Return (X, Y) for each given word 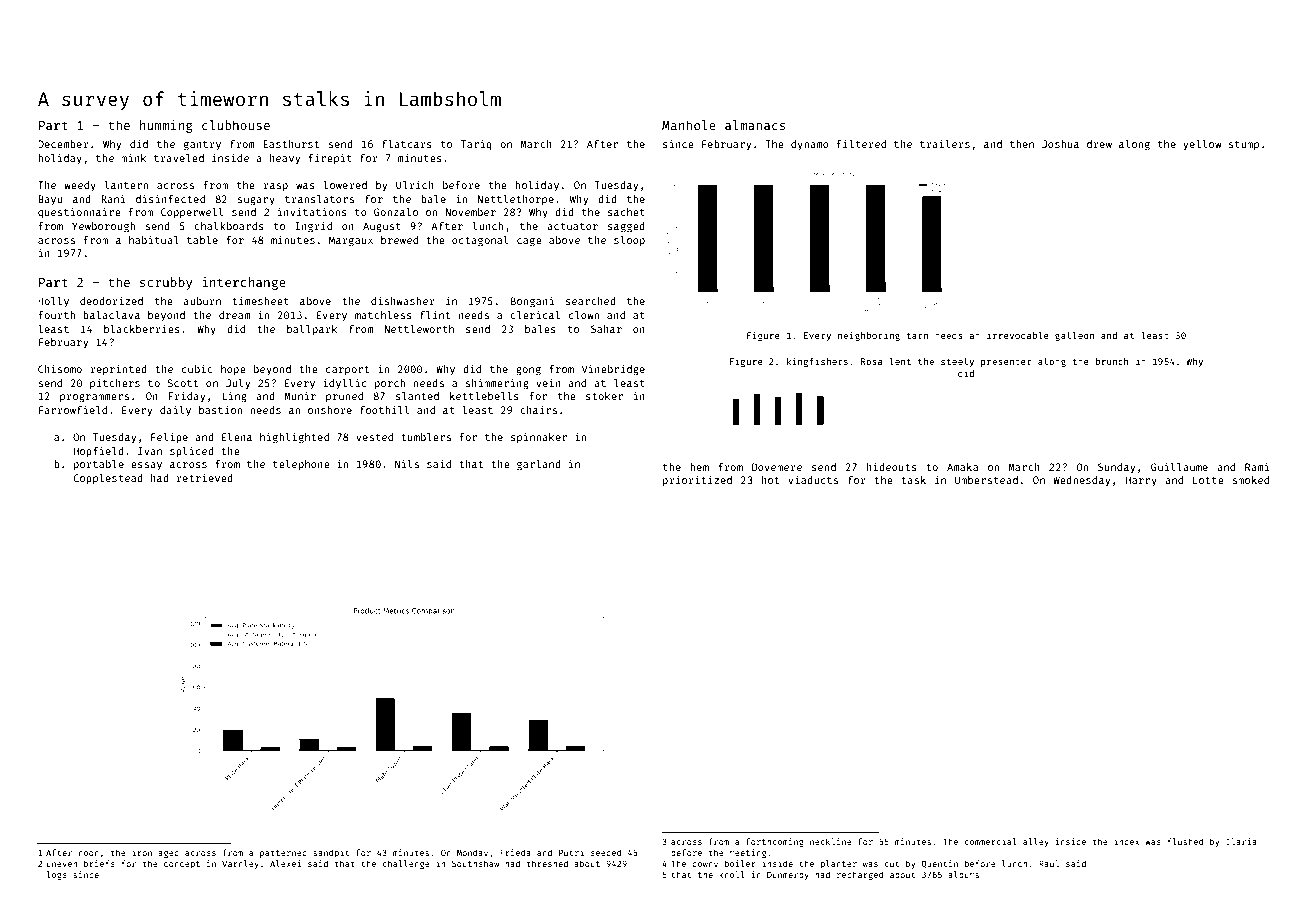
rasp (276, 187)
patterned (283, 853)
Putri (571, 852)
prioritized (697, 480)
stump (1243, 145)
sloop (629, 241)
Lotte (1208, 480)
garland (539, 465)
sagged (626, 227)
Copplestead (108, 479)
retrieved (205, 477)
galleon (1074, 336)
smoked (1250, 480)
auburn (202, 301)
